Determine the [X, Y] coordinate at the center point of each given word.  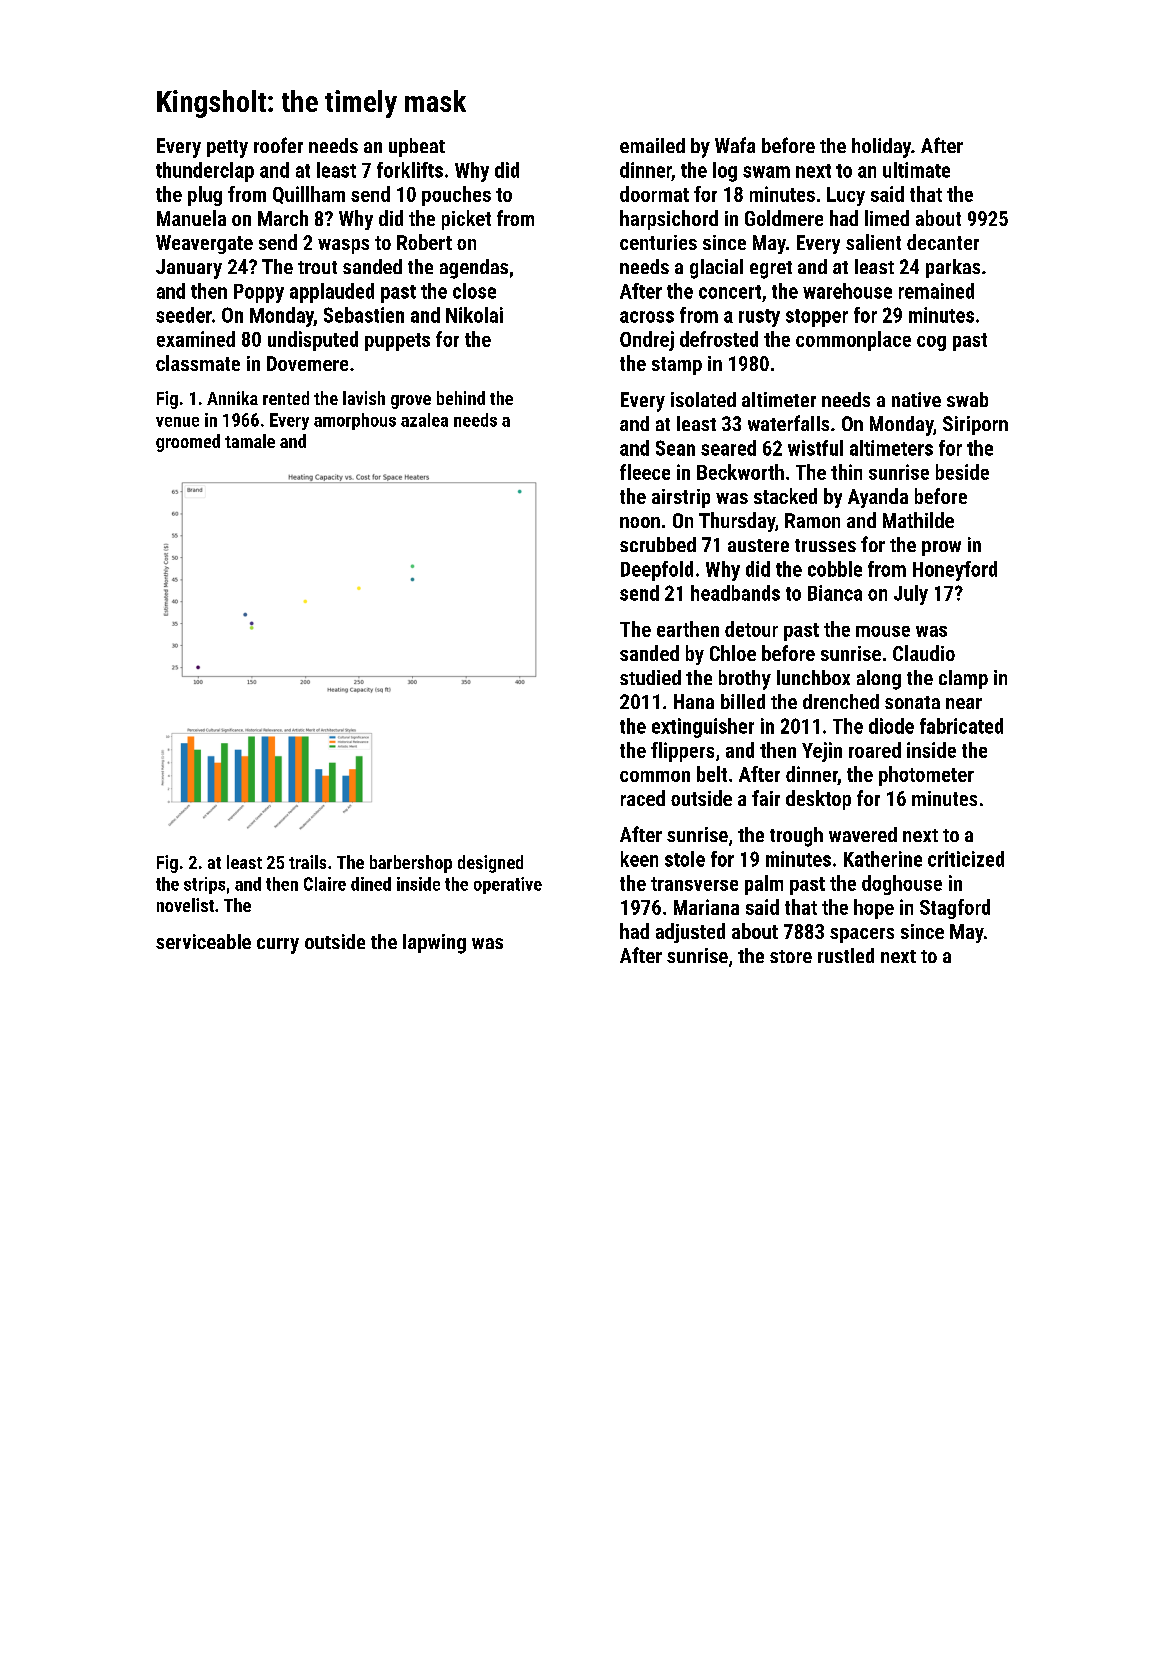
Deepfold [657, 571]
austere [758, 545]
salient [873, 242]
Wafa [735, 145]
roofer [278, 145]
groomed [188, 443]
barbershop [411, 864]
